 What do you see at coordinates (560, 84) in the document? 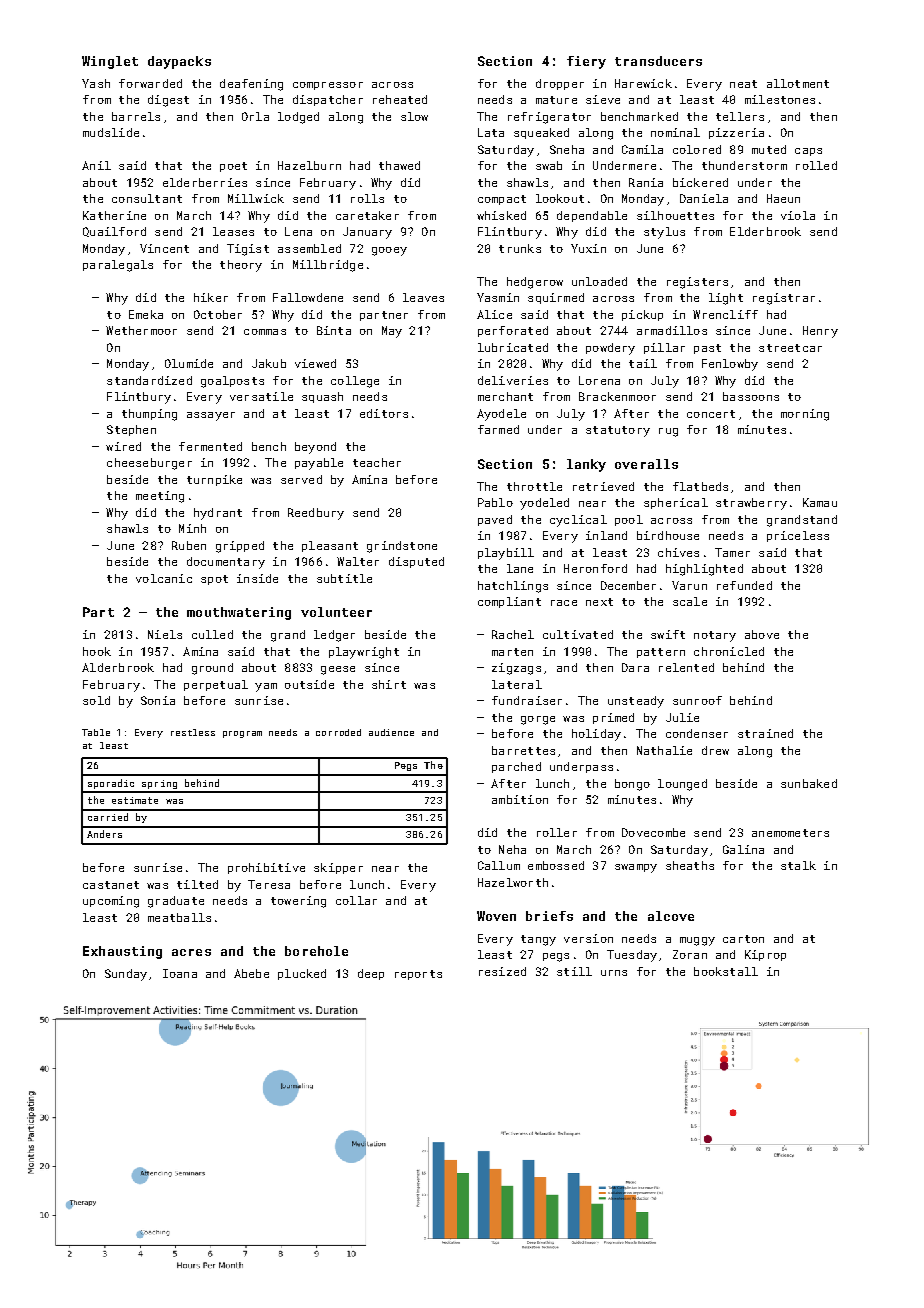
I see `dropper` at bounding box center [560, 84].
